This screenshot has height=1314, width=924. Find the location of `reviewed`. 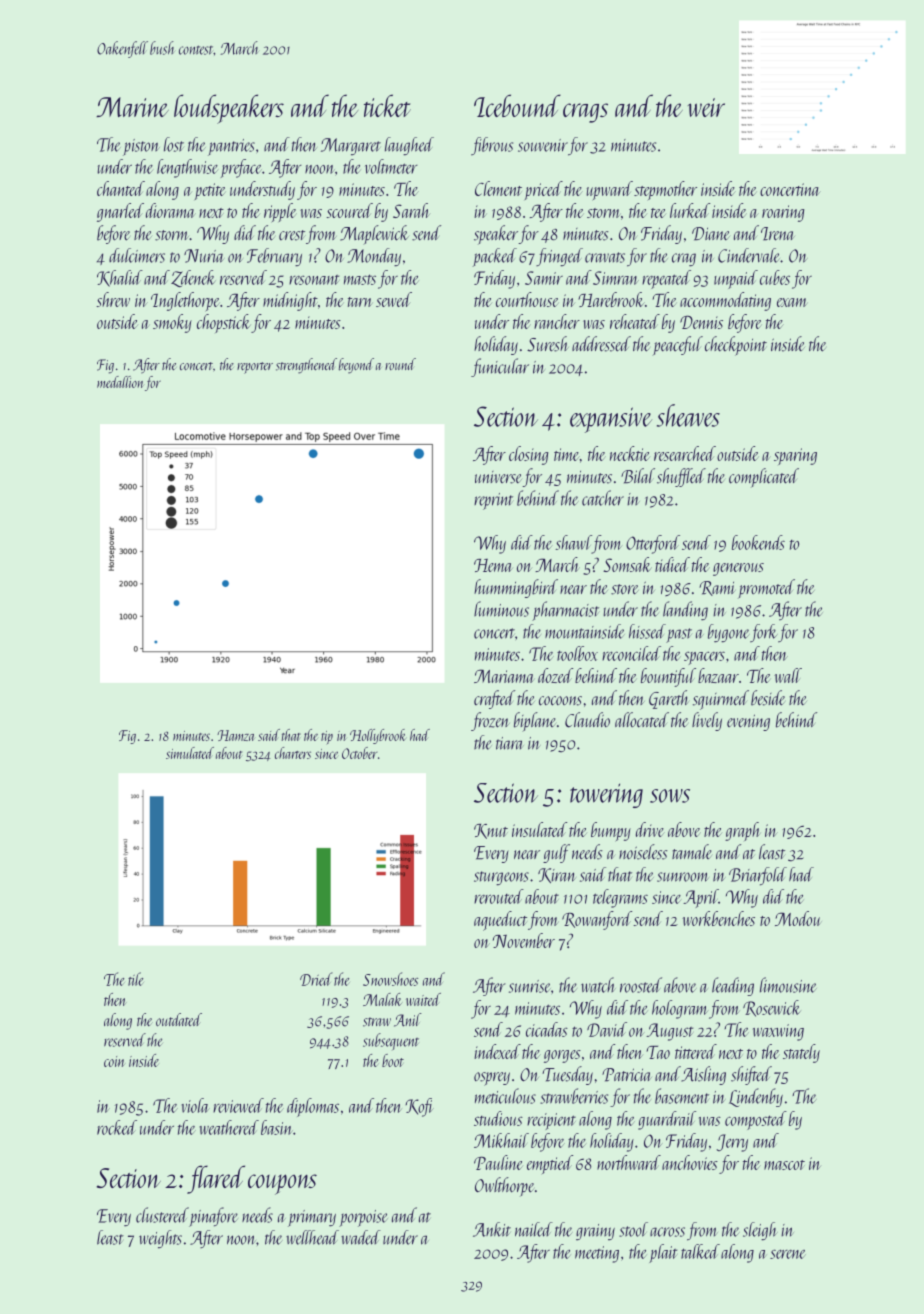

reviewed is located at coordinates (238, 1105).
